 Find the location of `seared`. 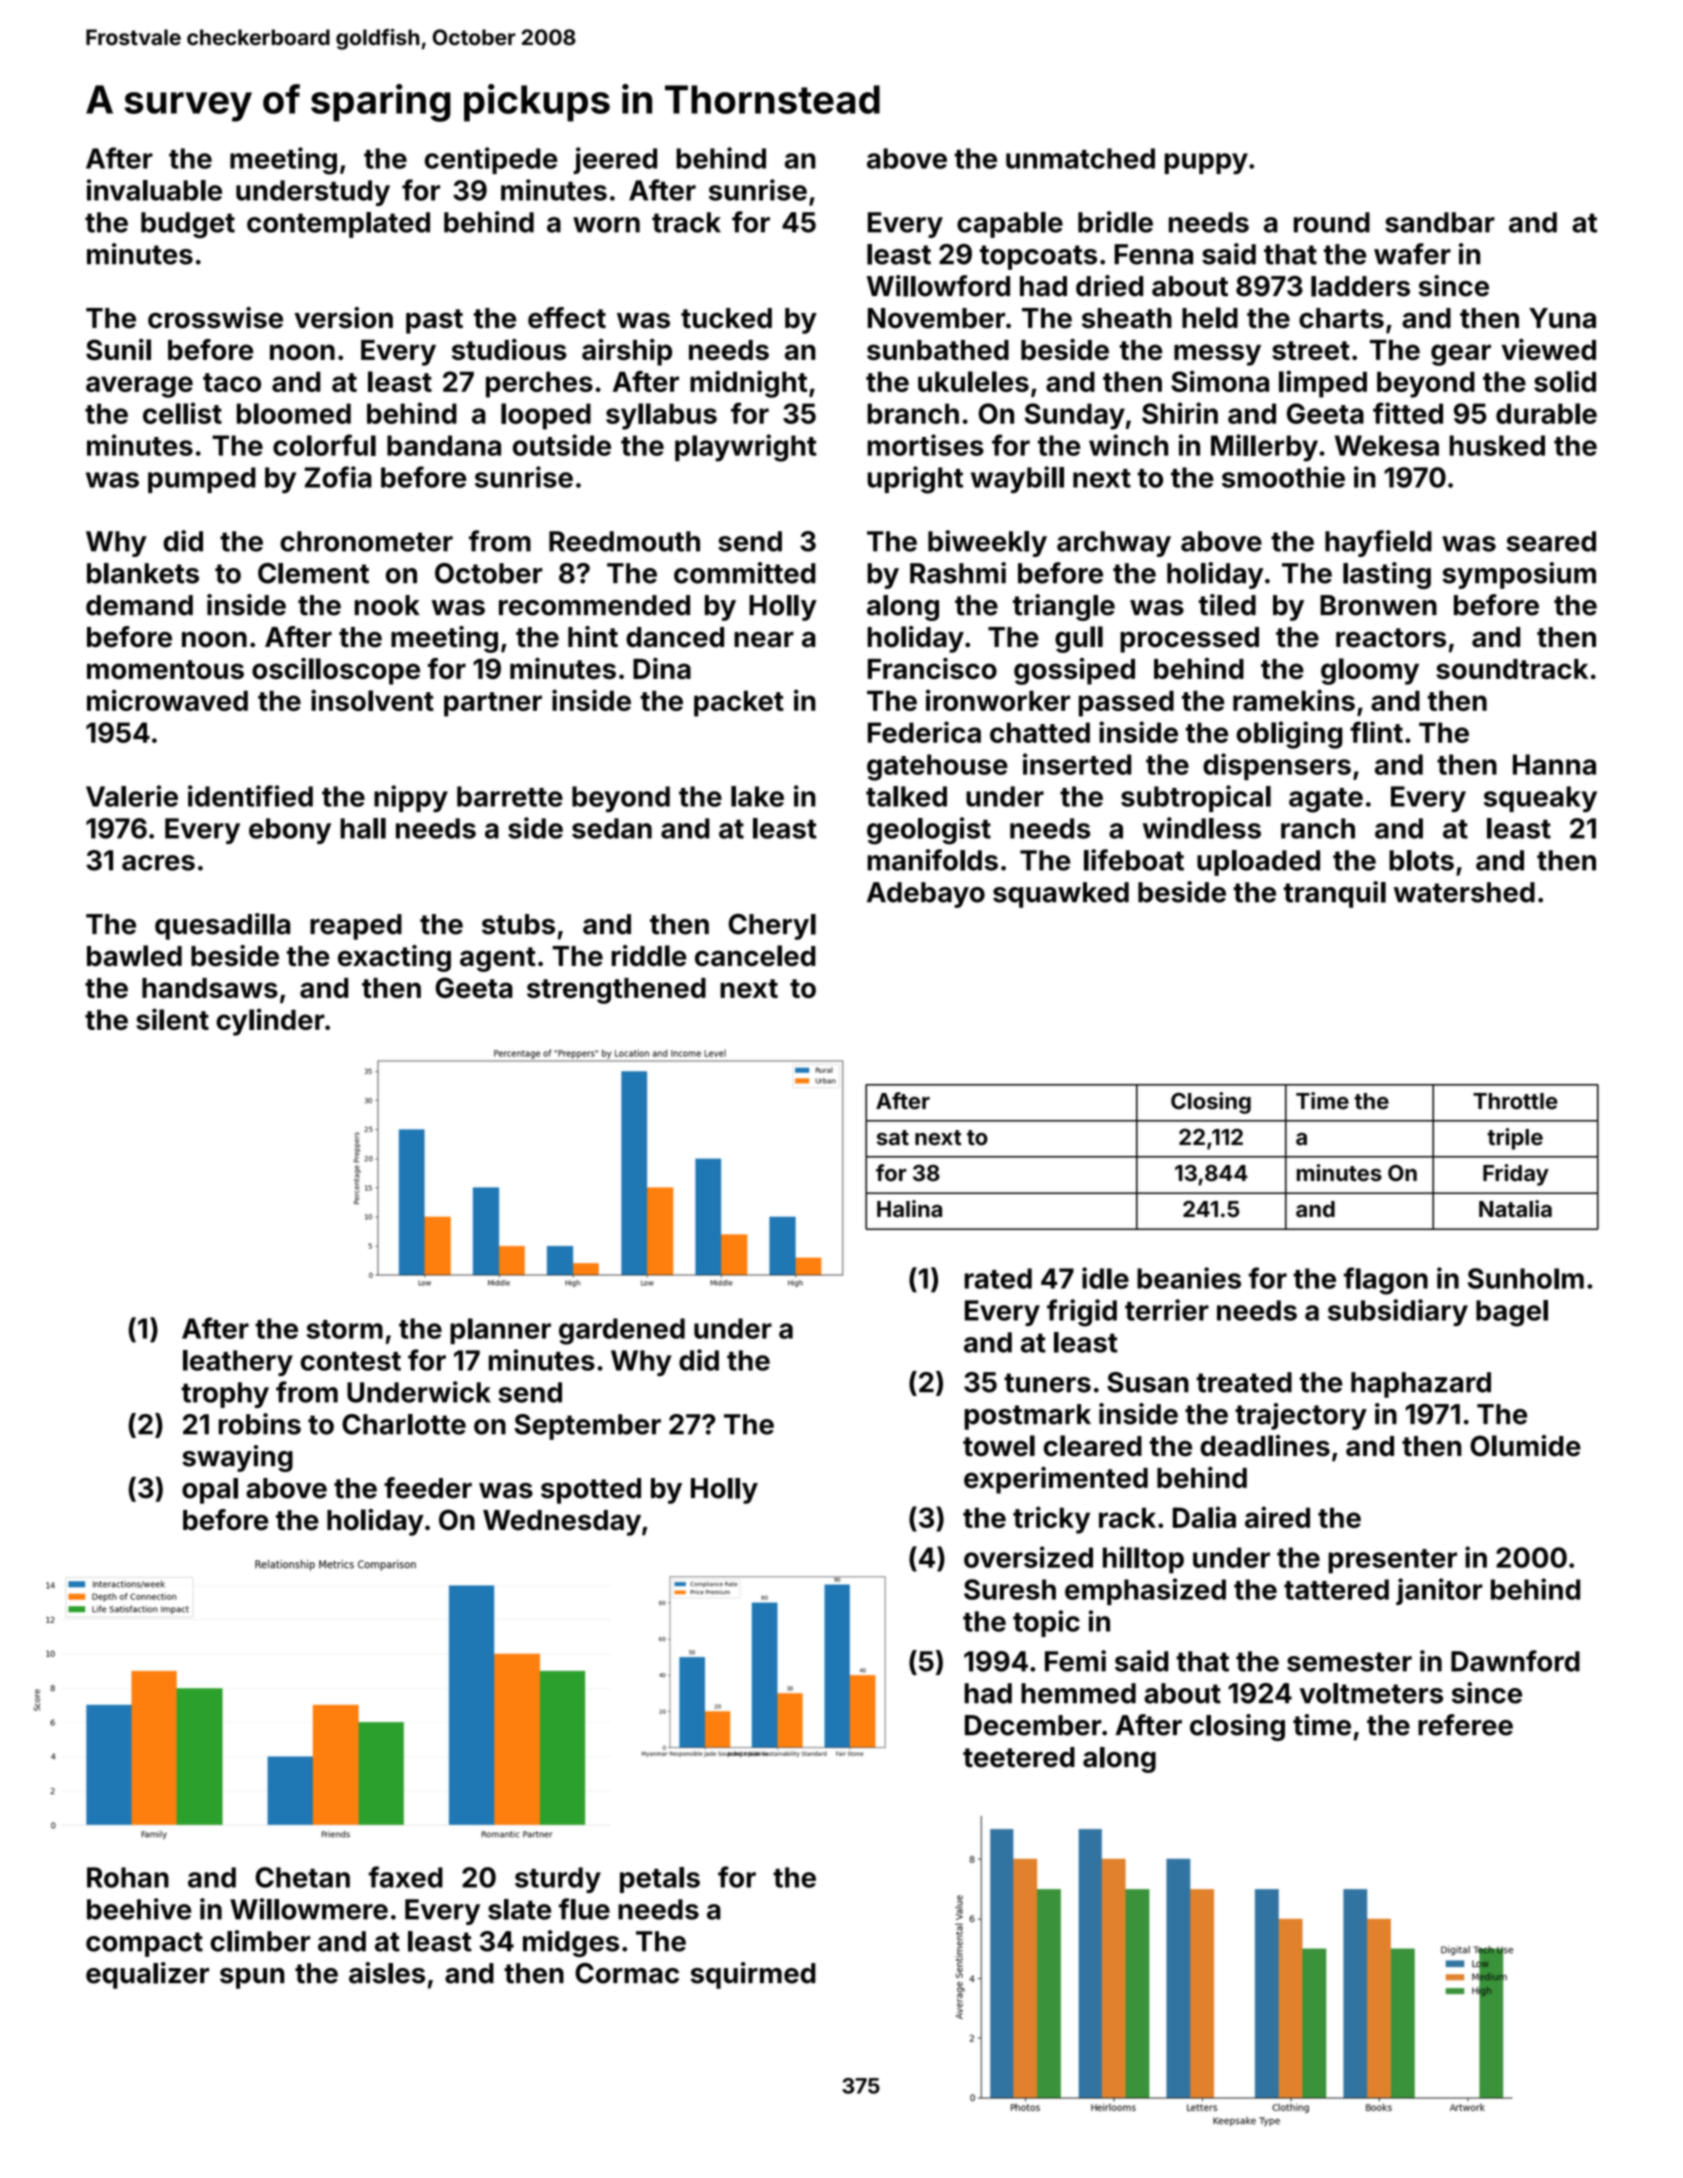

seared is located at coordinates (1551, 541).
